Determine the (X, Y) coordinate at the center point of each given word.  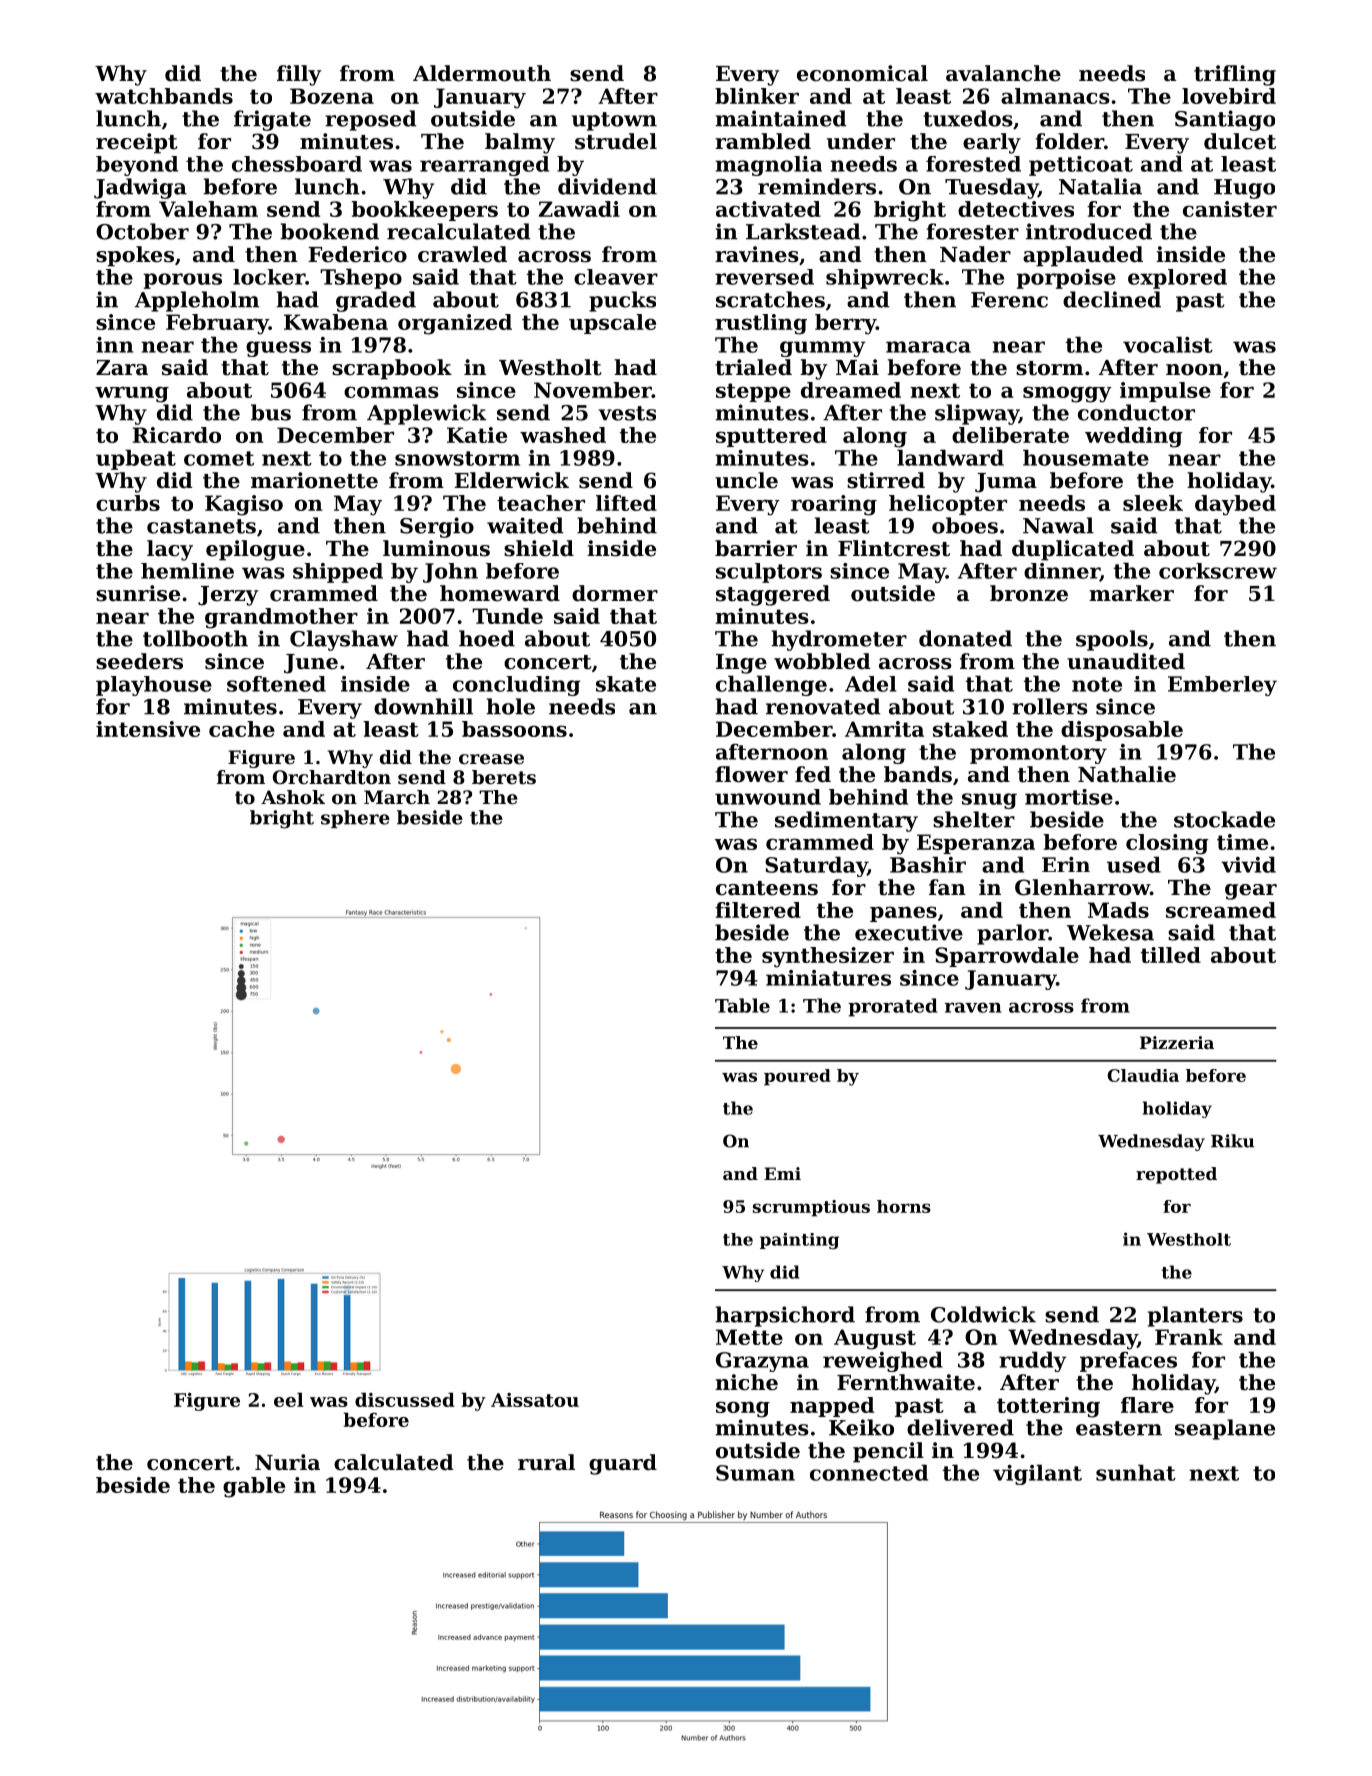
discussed (405, 1399)
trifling (1235, 75)
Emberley (1222, 686)
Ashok (293, 797)
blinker (757, 96)
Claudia (1143, 1075)
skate (626, 684)
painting (799, 1241)
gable (254, 1487)
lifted (626, 503)
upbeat (136, 459)
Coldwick (983, 1314)
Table (742, 1005)
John (450, 573)
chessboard (297, 164)
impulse (1165, 392)
